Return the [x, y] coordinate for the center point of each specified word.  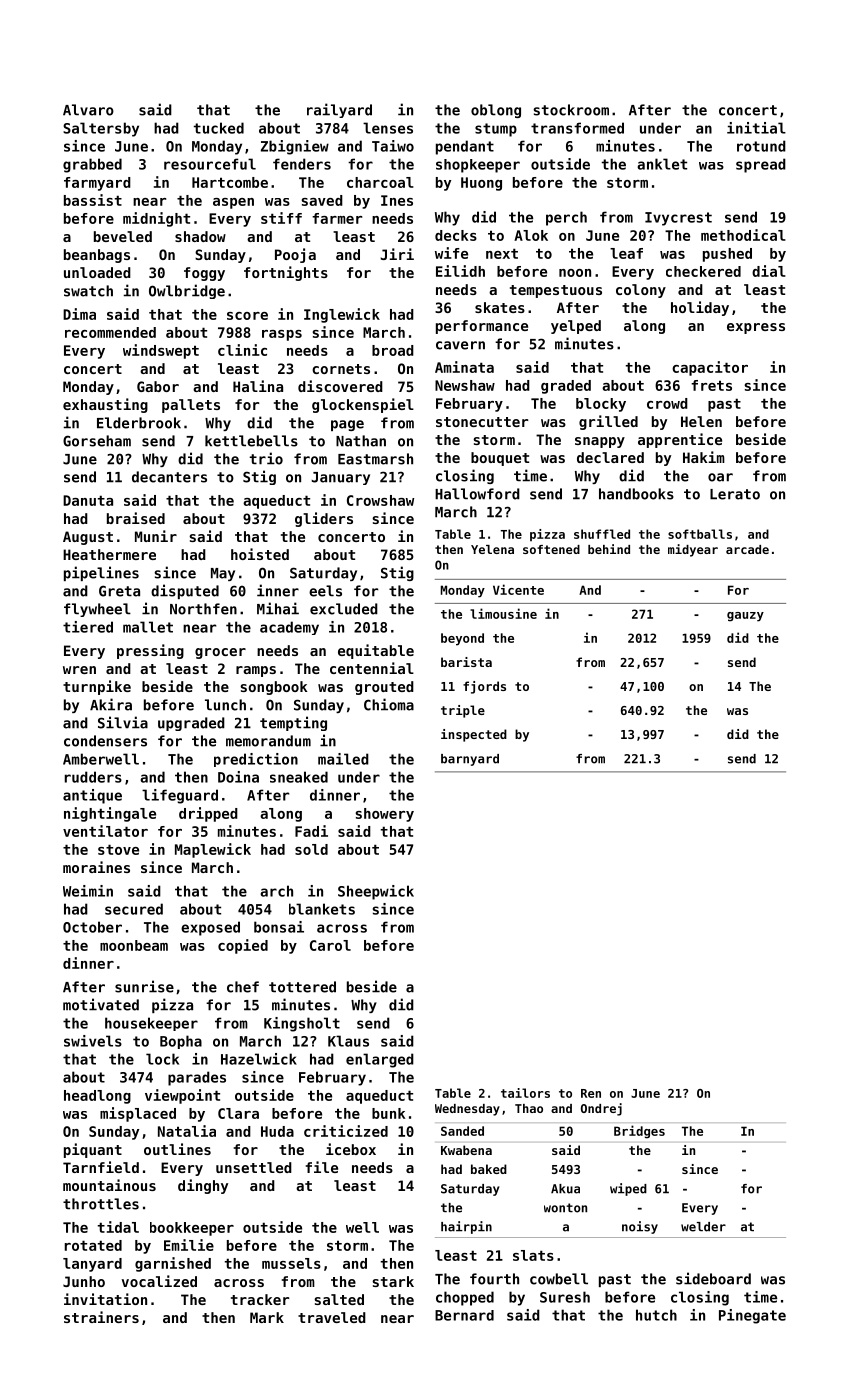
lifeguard [180, 796]
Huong [481, 184]
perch [566, 218]
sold [311, 849]
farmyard [97, 184]
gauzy [745, 617]
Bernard [464, 1315]
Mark [267, 1317]
